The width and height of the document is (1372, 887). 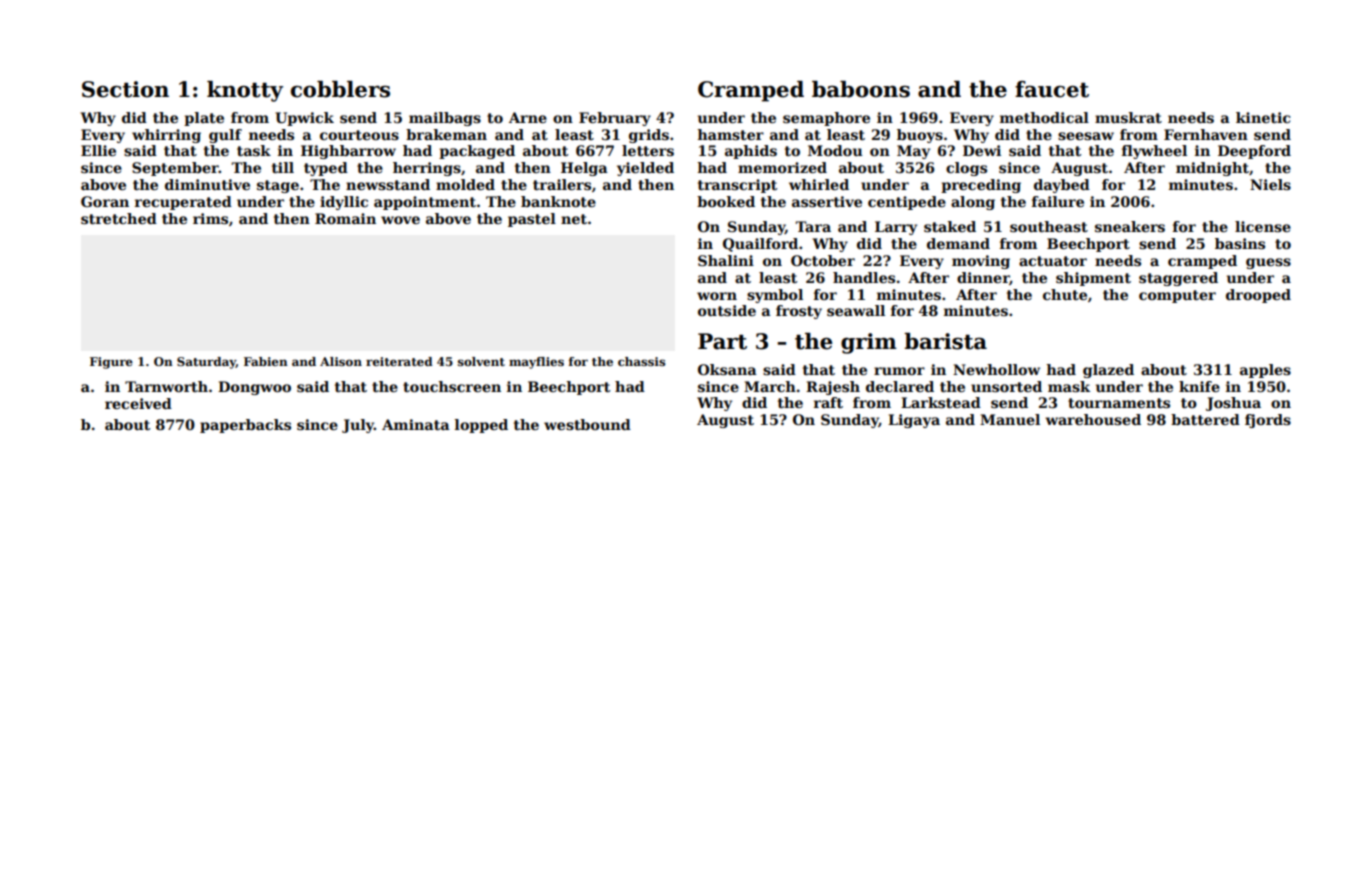 I want to click on Tara, so click(x=813, y=226).
